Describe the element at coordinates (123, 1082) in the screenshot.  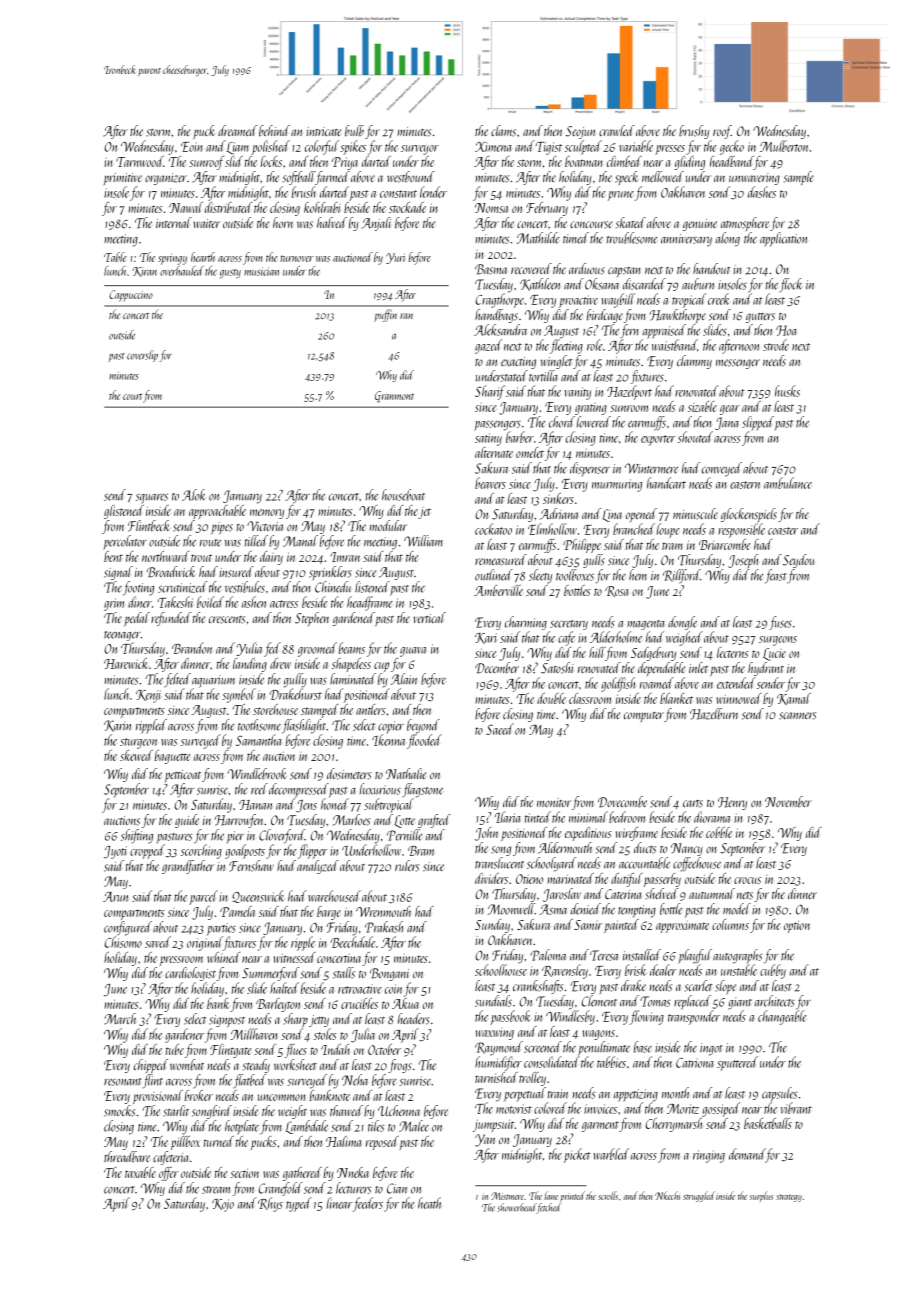
I see `resonant` at that location.
